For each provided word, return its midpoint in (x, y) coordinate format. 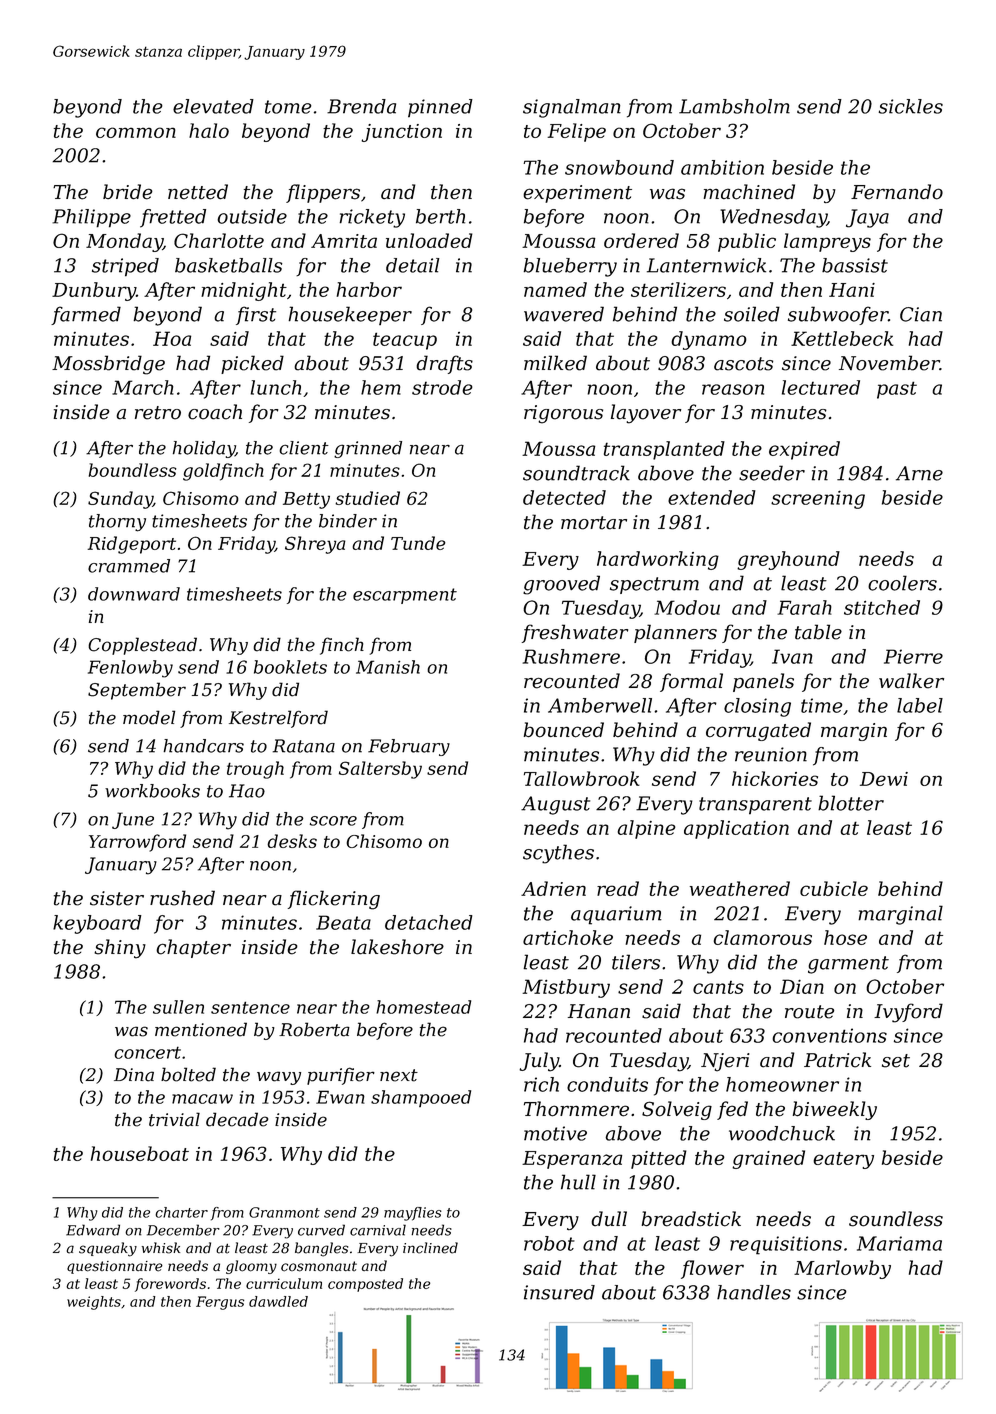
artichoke (568, 937)
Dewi (884, 779)
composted (365, 1285)
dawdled (278, 1301)
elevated (213, 106)
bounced (564, 730)
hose (845, 937)
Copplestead (142, 646)
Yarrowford (137, 843)
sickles (911, 106)
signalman (572, 108)
